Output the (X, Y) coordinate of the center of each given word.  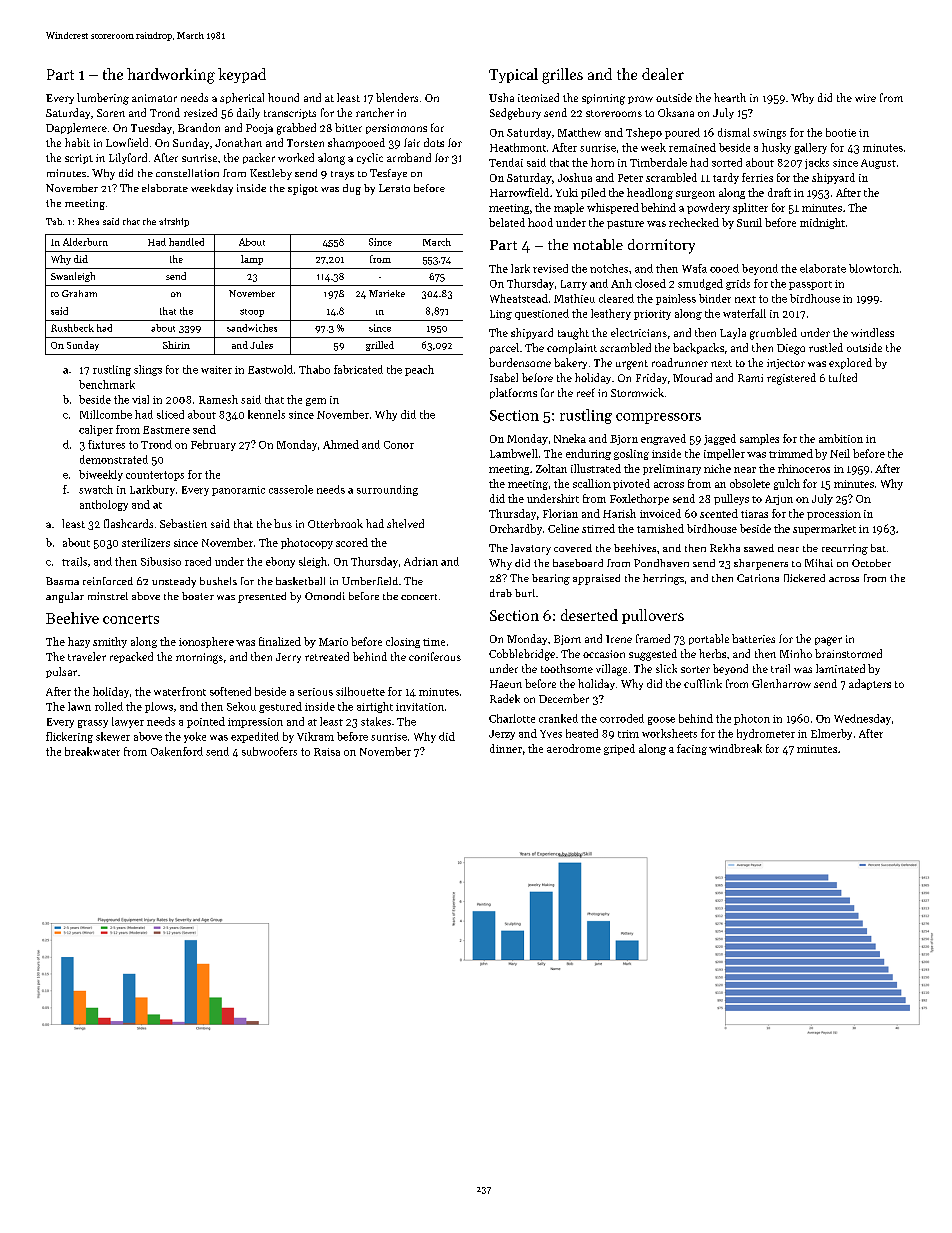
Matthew (579, 132)
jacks (817, 163)
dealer (663, 74)
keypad (242, 75)
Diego (791, 349)
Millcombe (106, 414)
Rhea (88, 221)
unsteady (174, 582)
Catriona (758, 578)
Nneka (570, 438)
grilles (562, 76)
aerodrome (574, 748)
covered (573, 548)
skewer (113, 736)
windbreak (735, 748)
